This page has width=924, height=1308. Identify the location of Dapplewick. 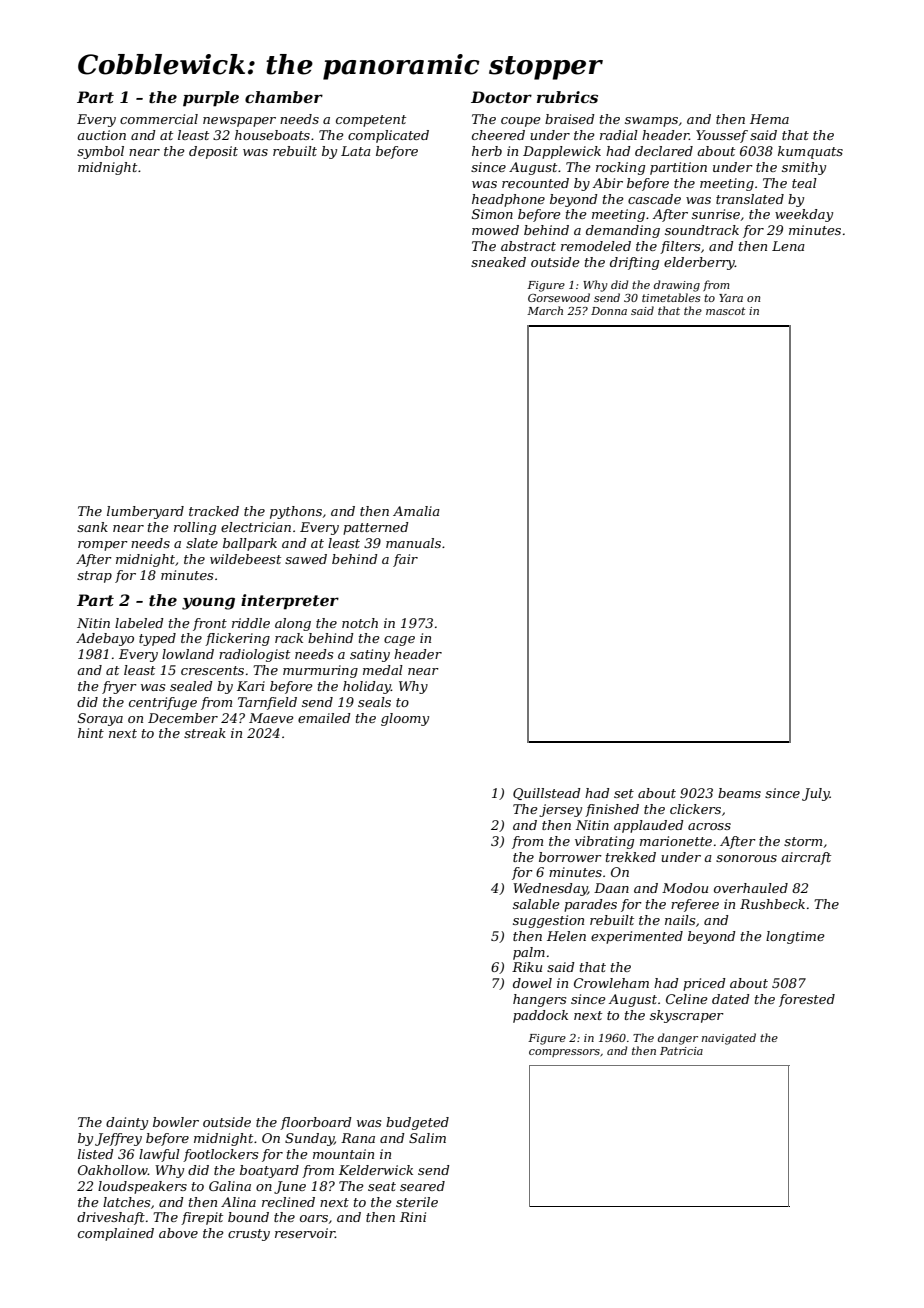
(562, 152).
